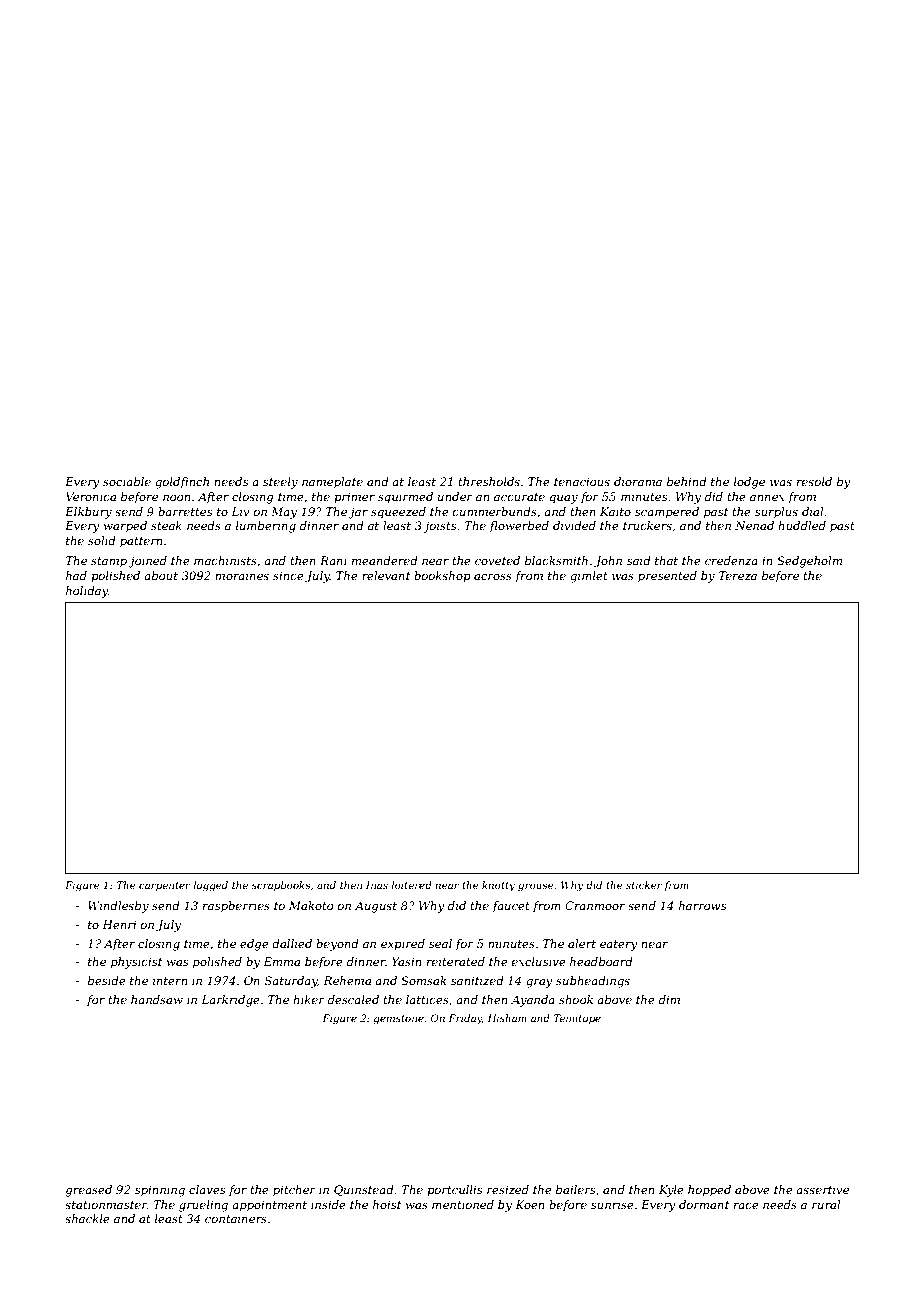 The width and height of the image is (924, 1308). I want to click on Inas, so click(377, 885).
